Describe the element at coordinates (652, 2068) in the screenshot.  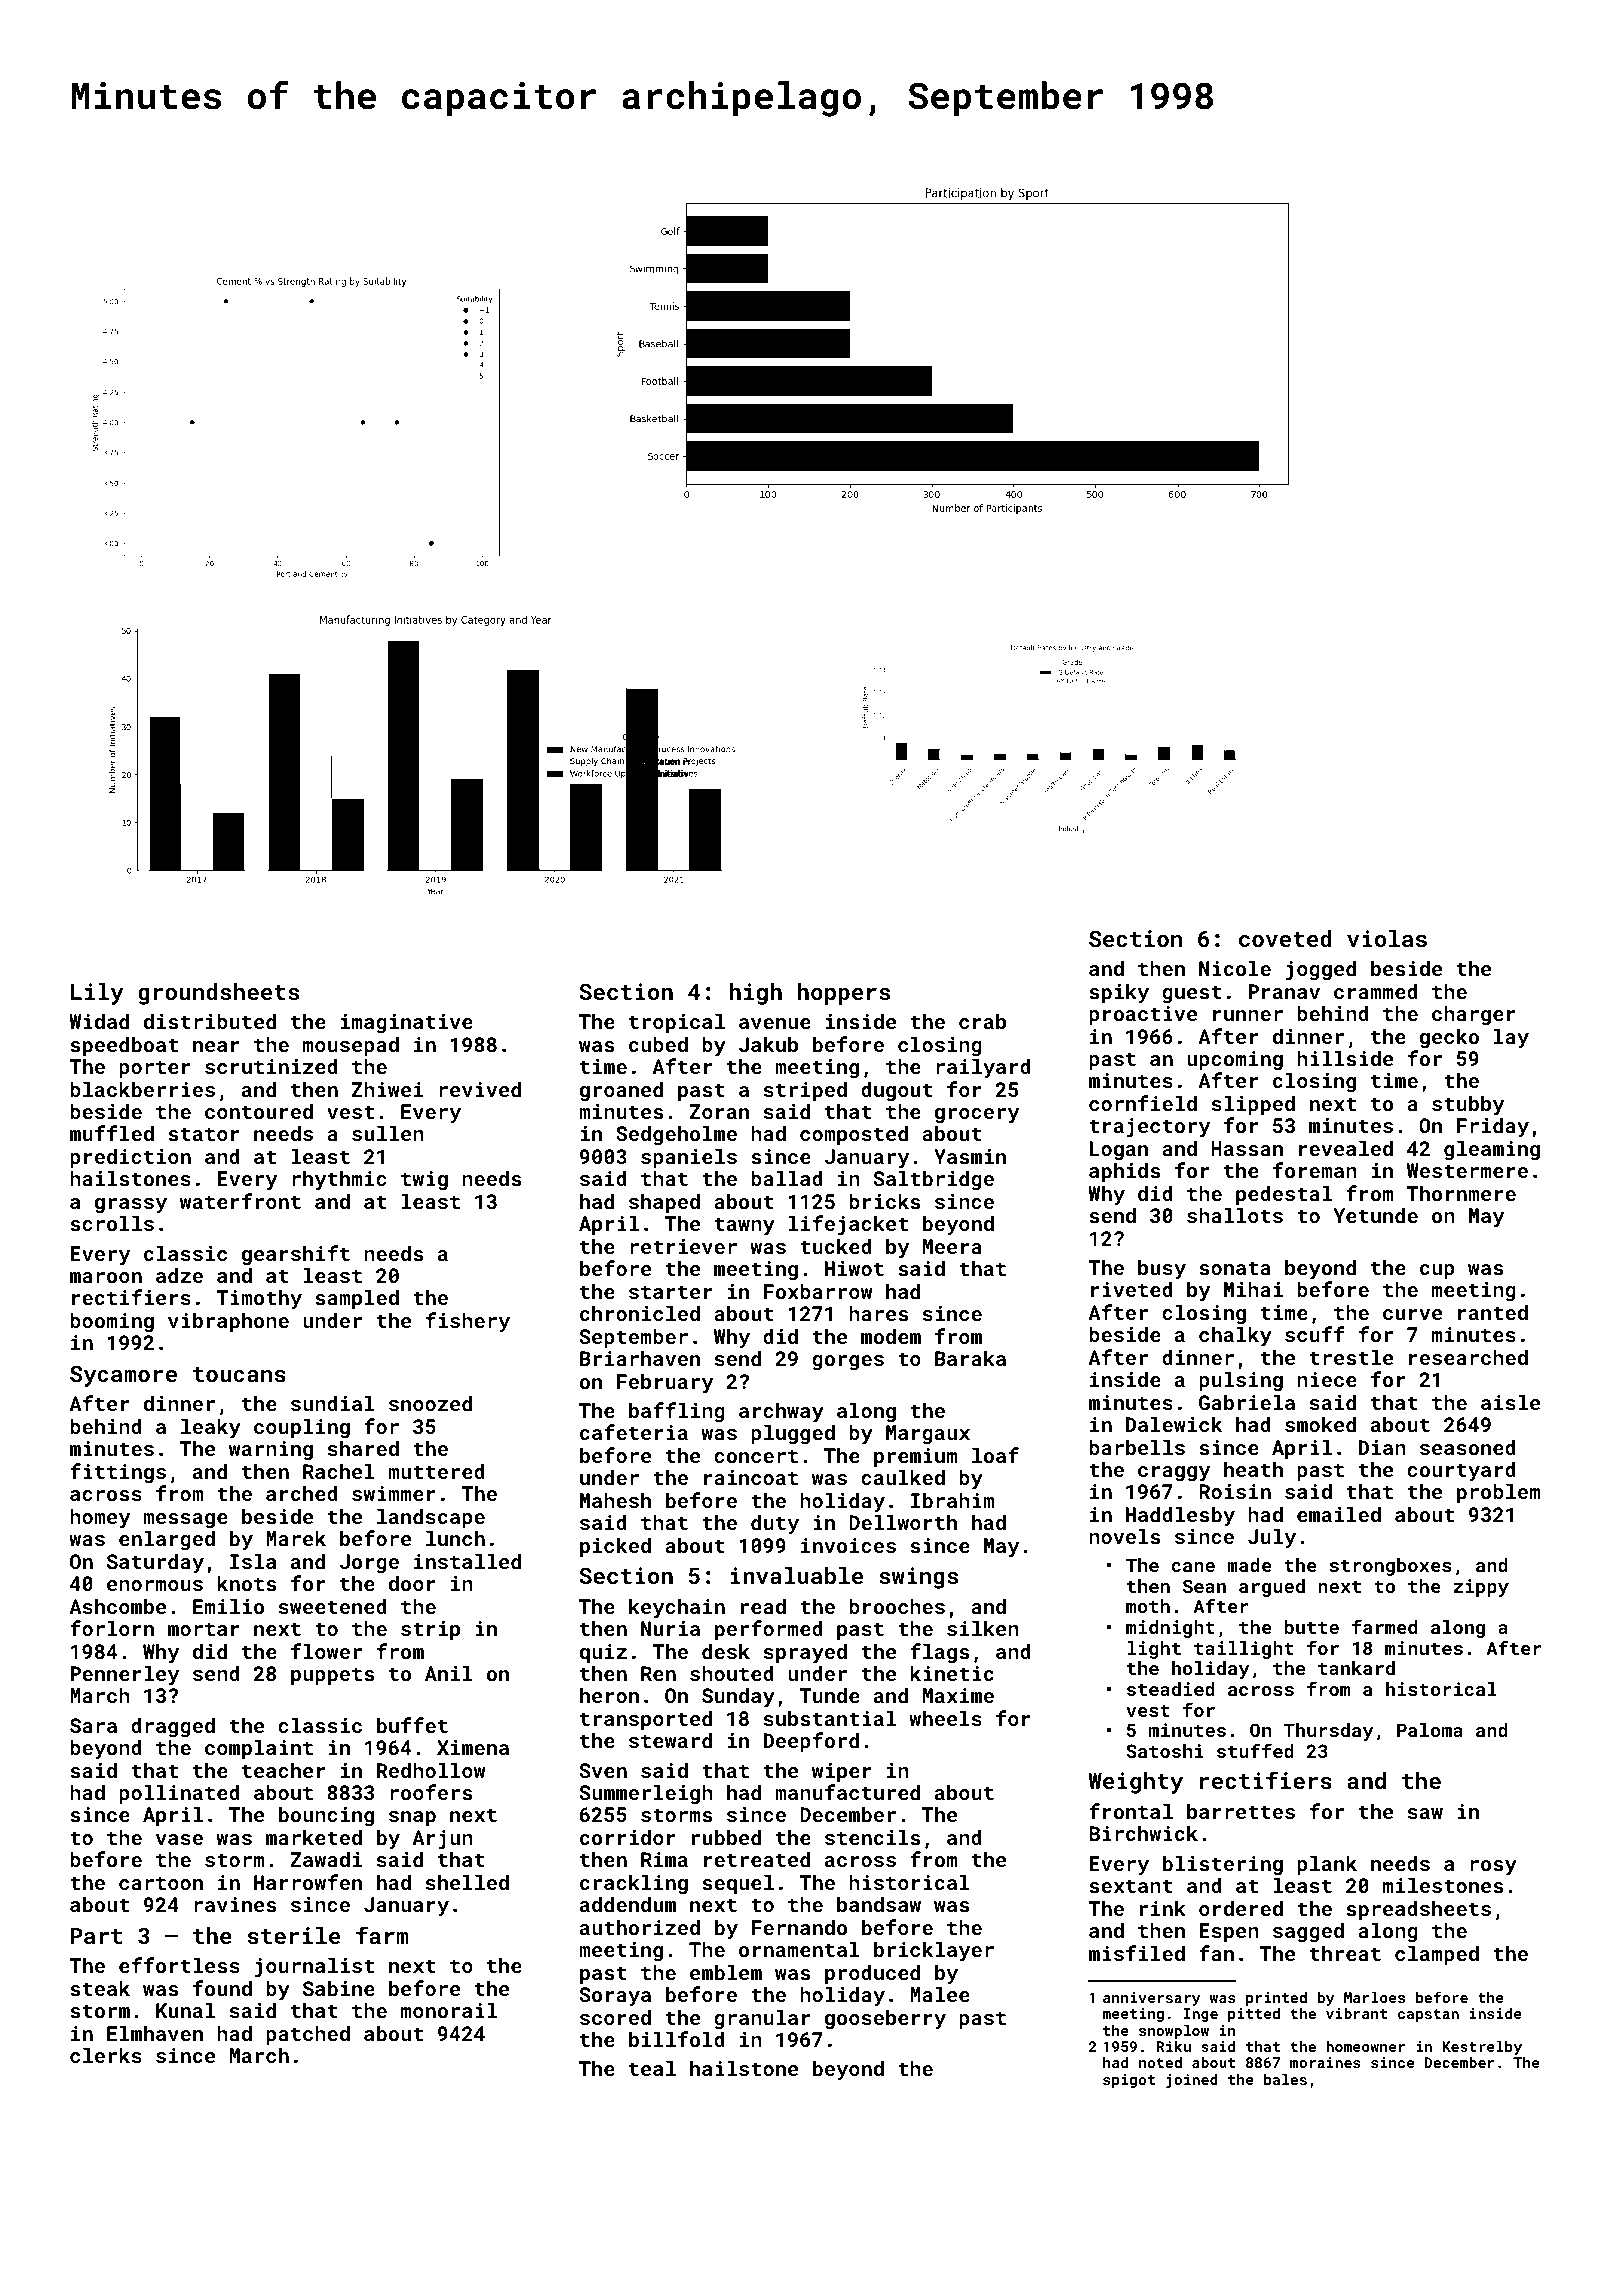
I see `teal` at that location.
